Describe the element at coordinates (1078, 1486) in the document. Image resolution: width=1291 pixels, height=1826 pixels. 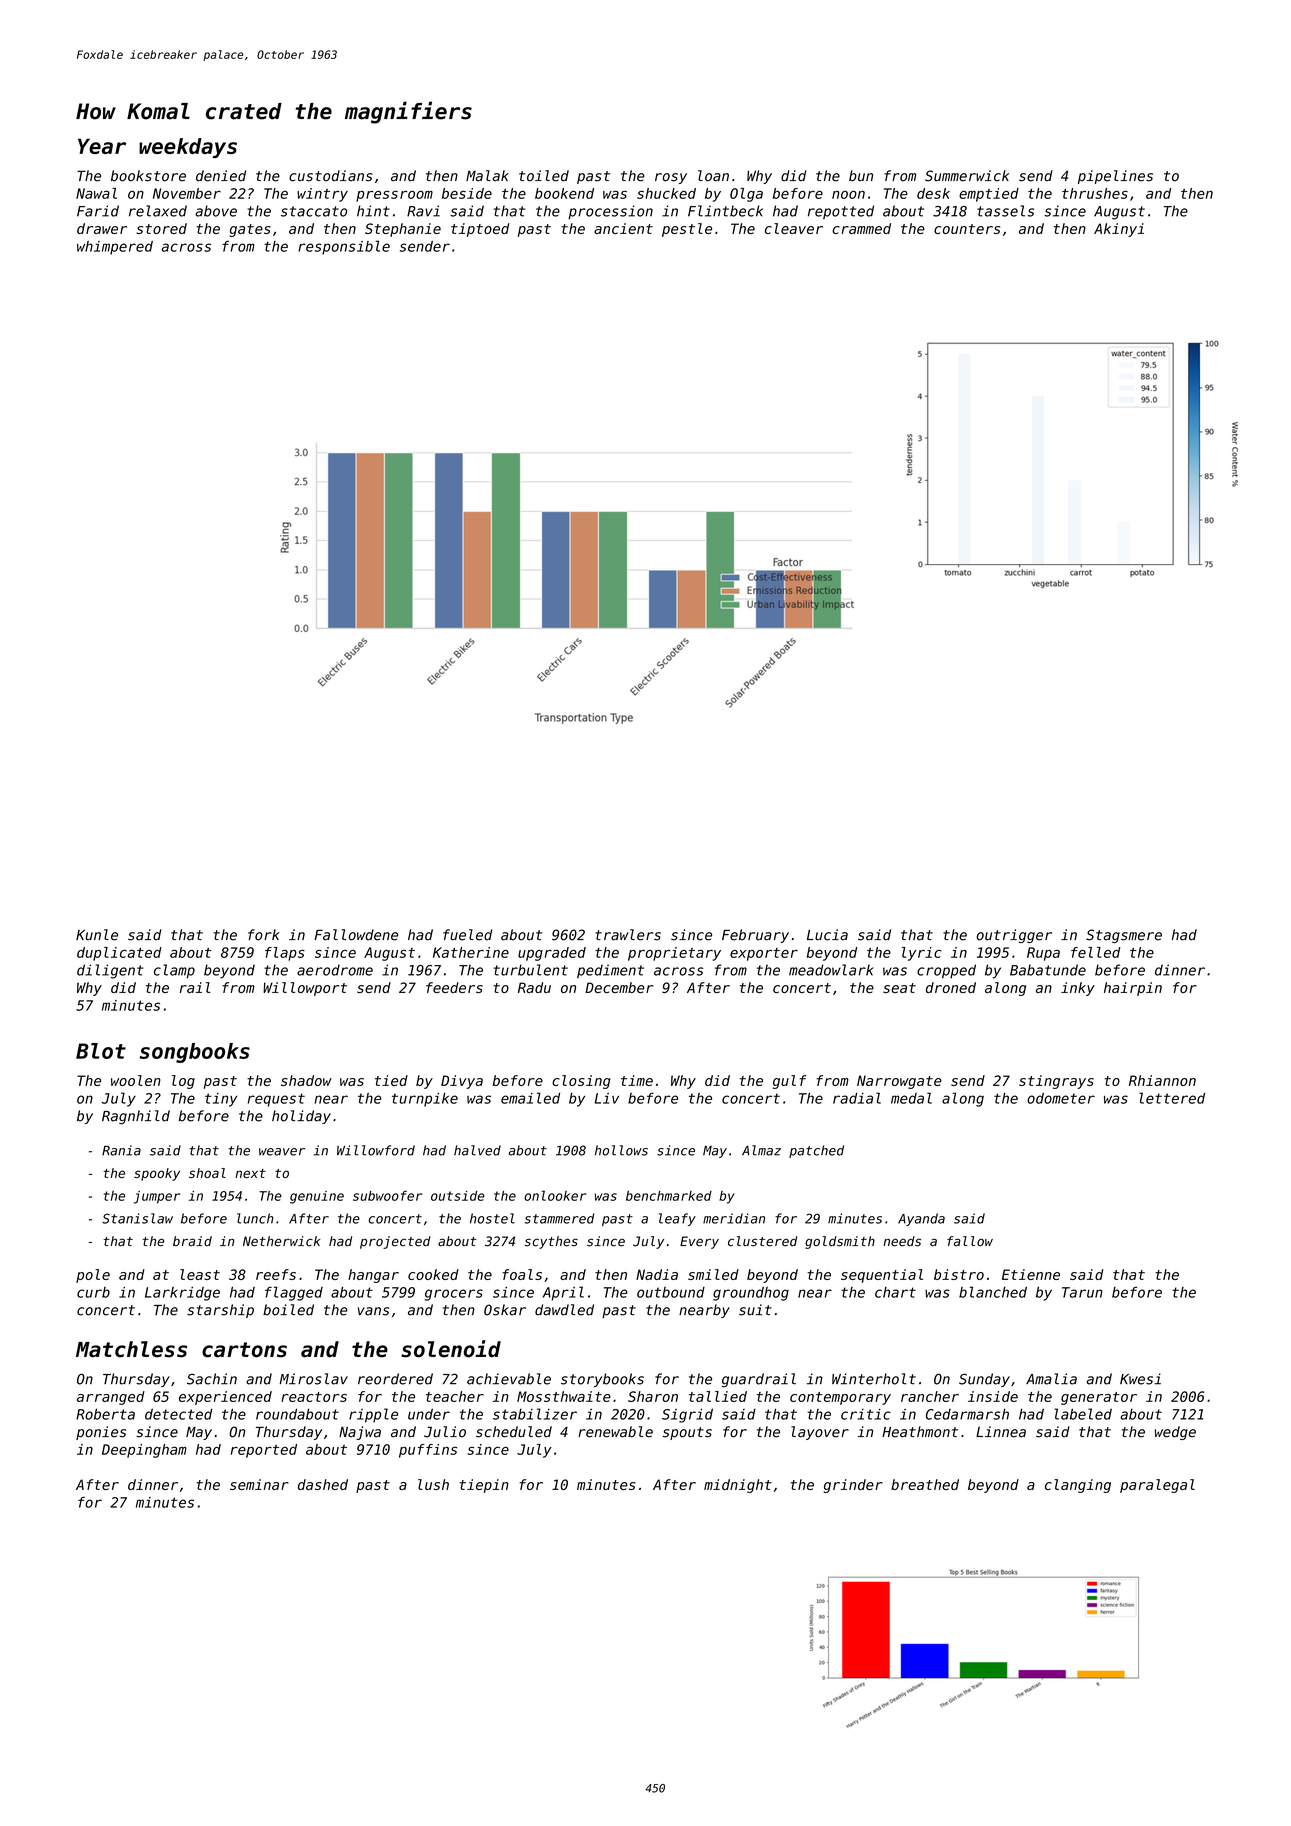
I see `clanging` at that location.
